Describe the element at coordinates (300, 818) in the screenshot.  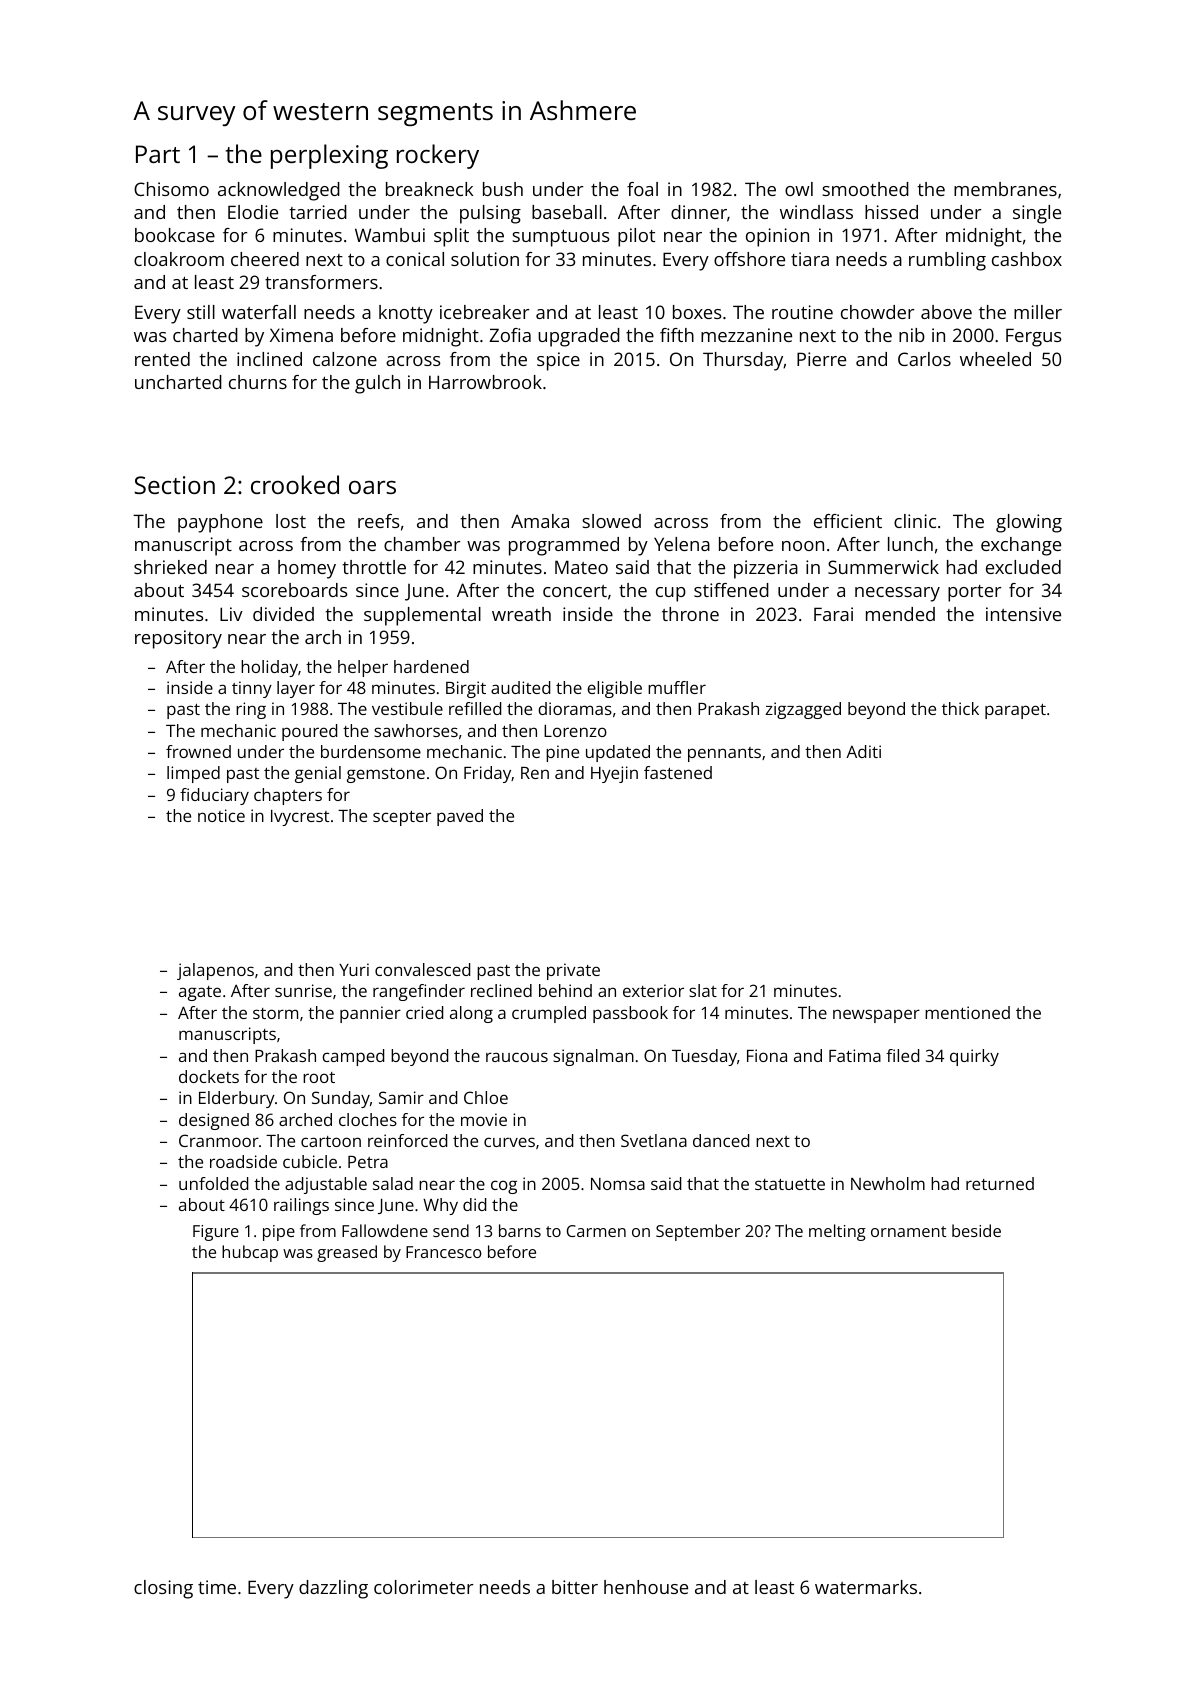
I see `Ivycrest` at that location.
